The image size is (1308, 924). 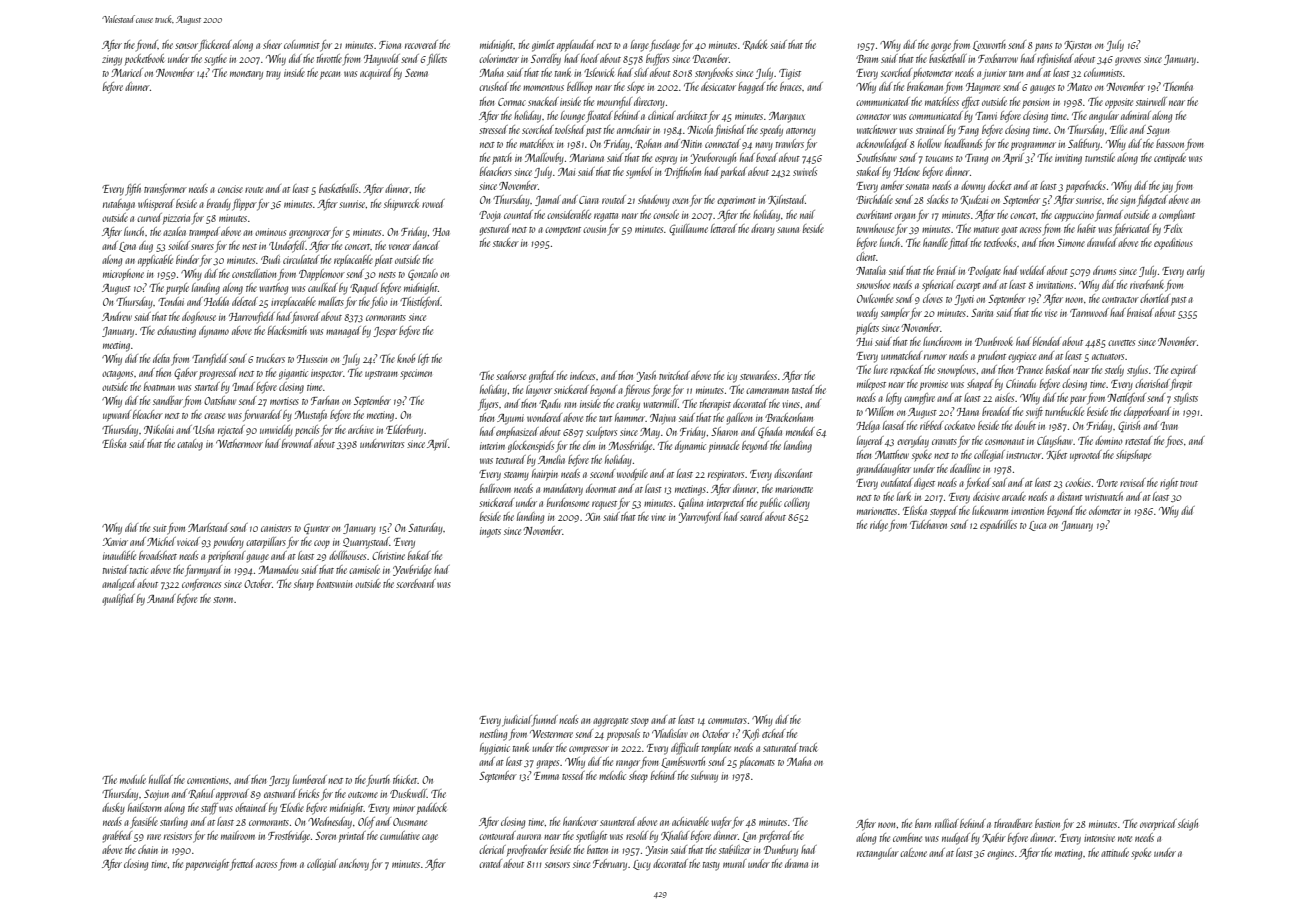 I want to click on Kirsten, so click(x=1077, y=45).
